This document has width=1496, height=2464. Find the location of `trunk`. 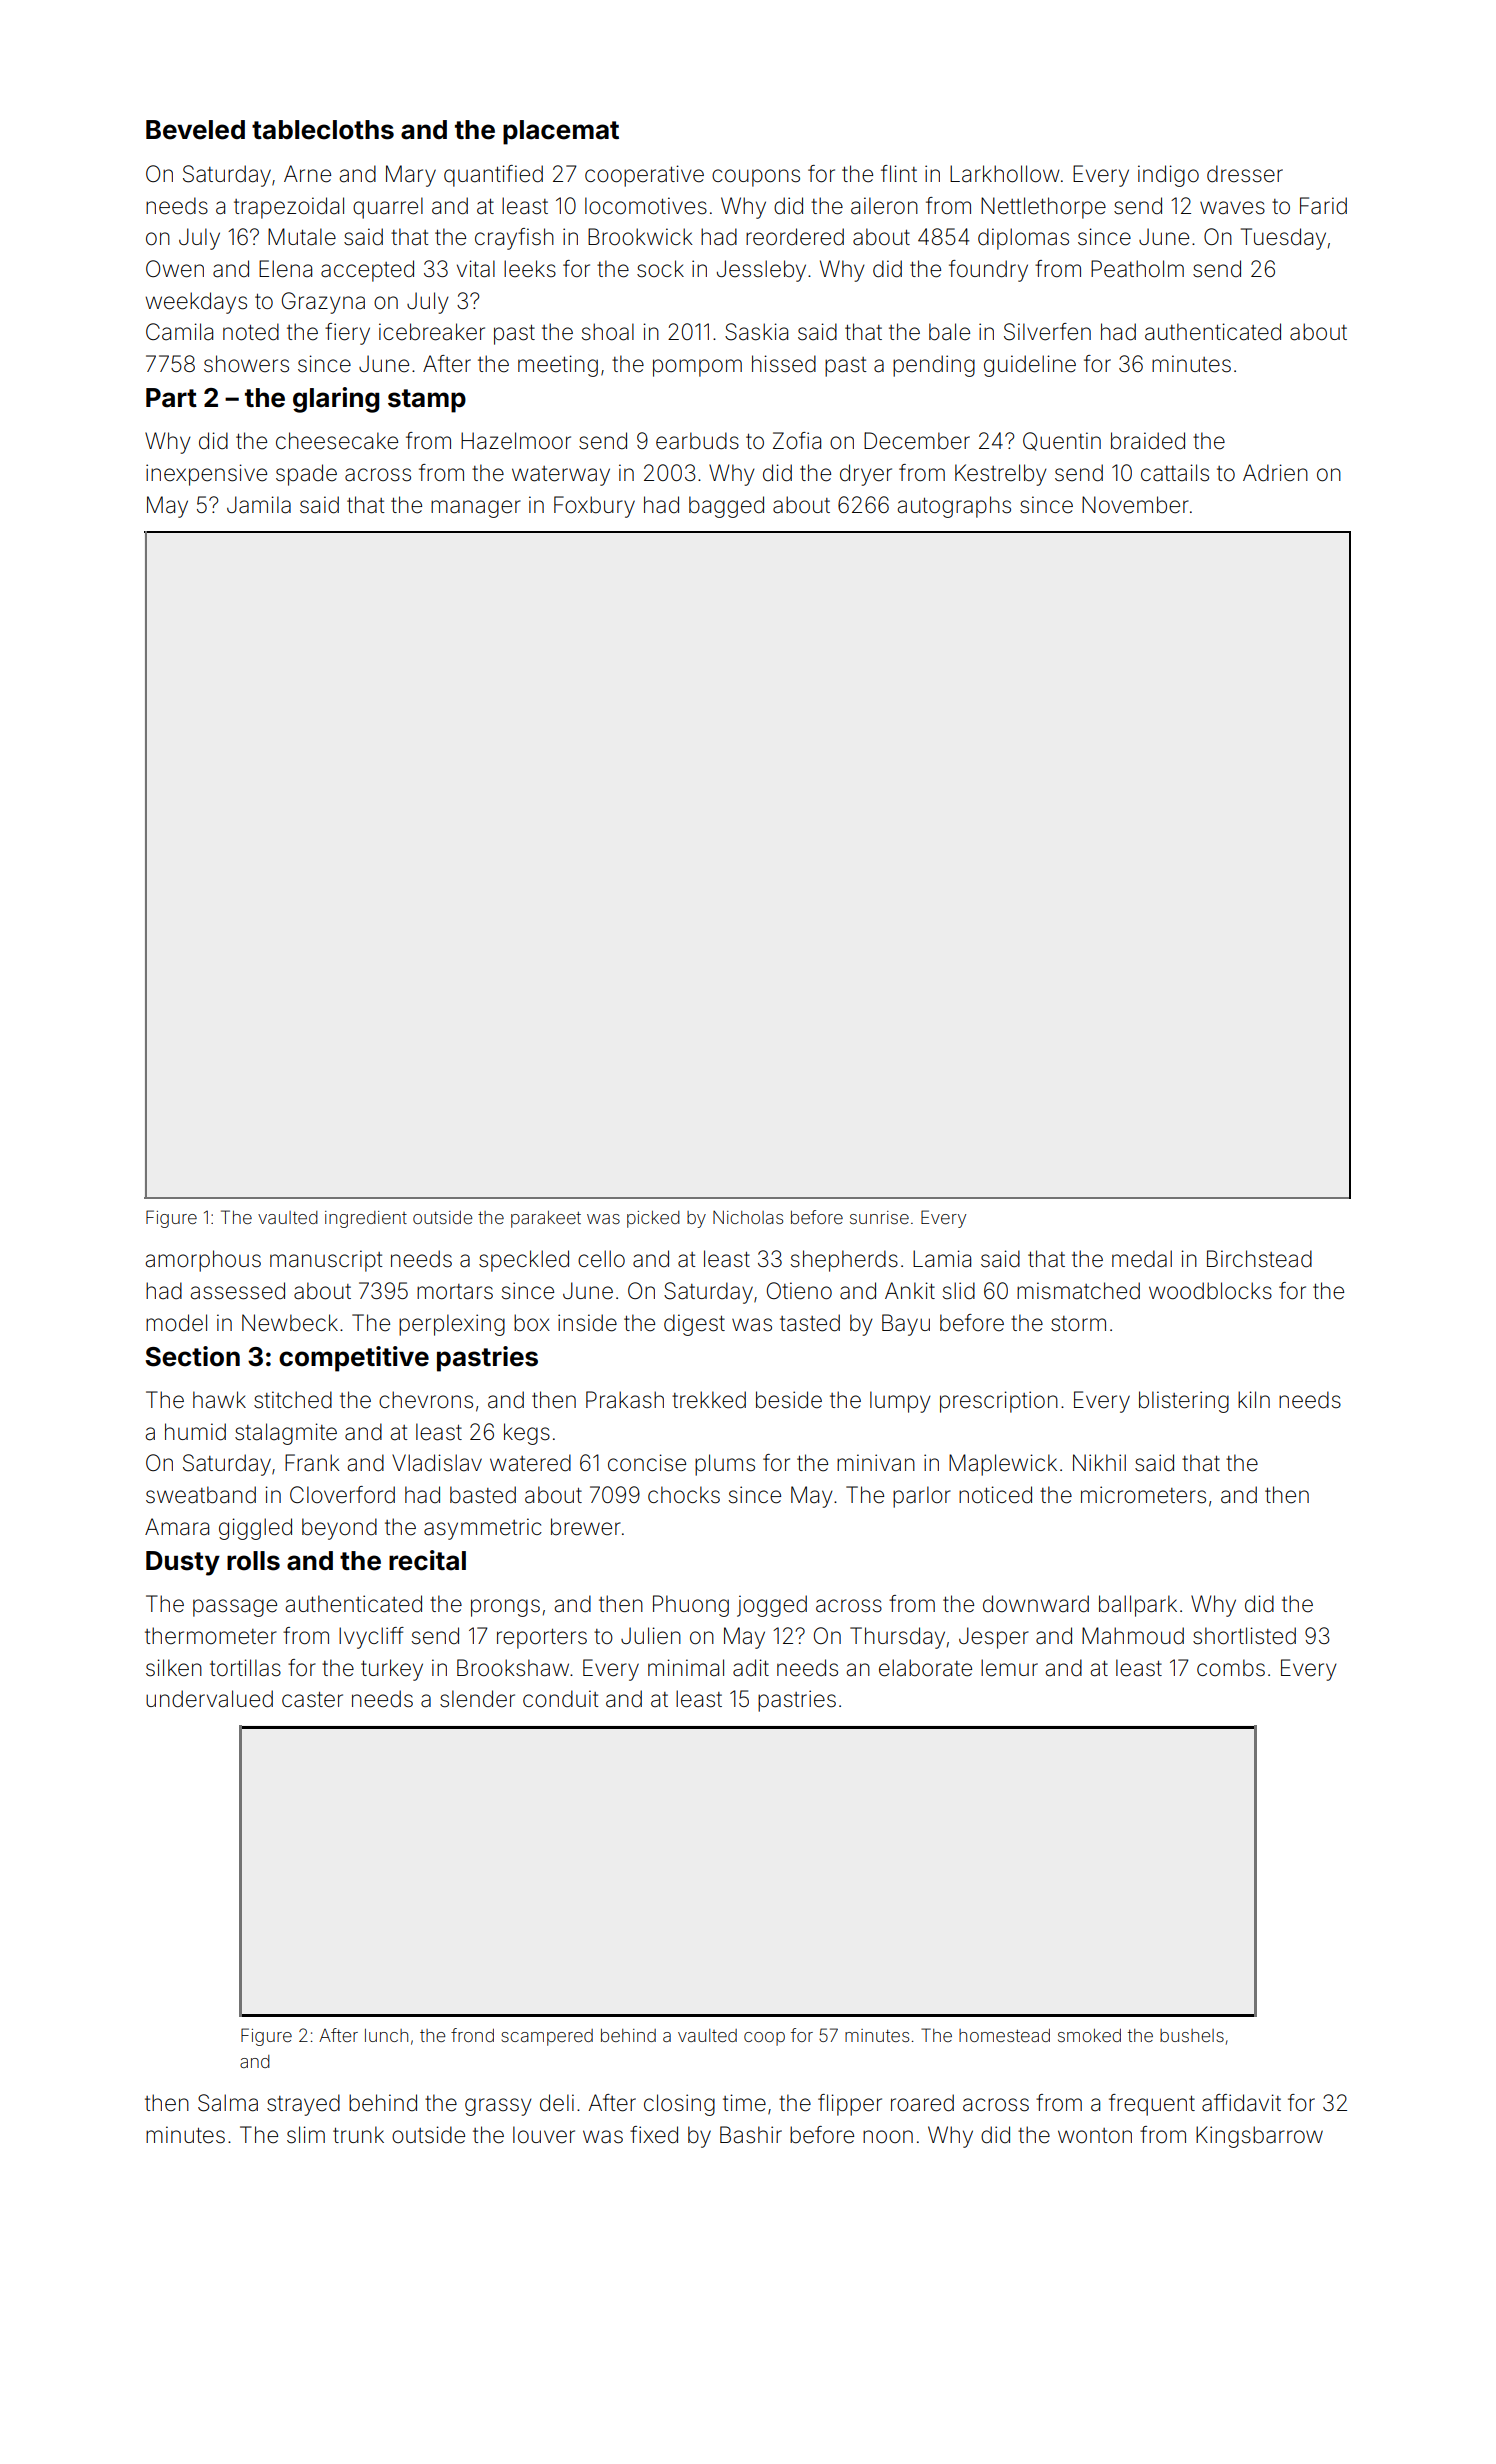

trunk is located at coordinates (358, 2134).
